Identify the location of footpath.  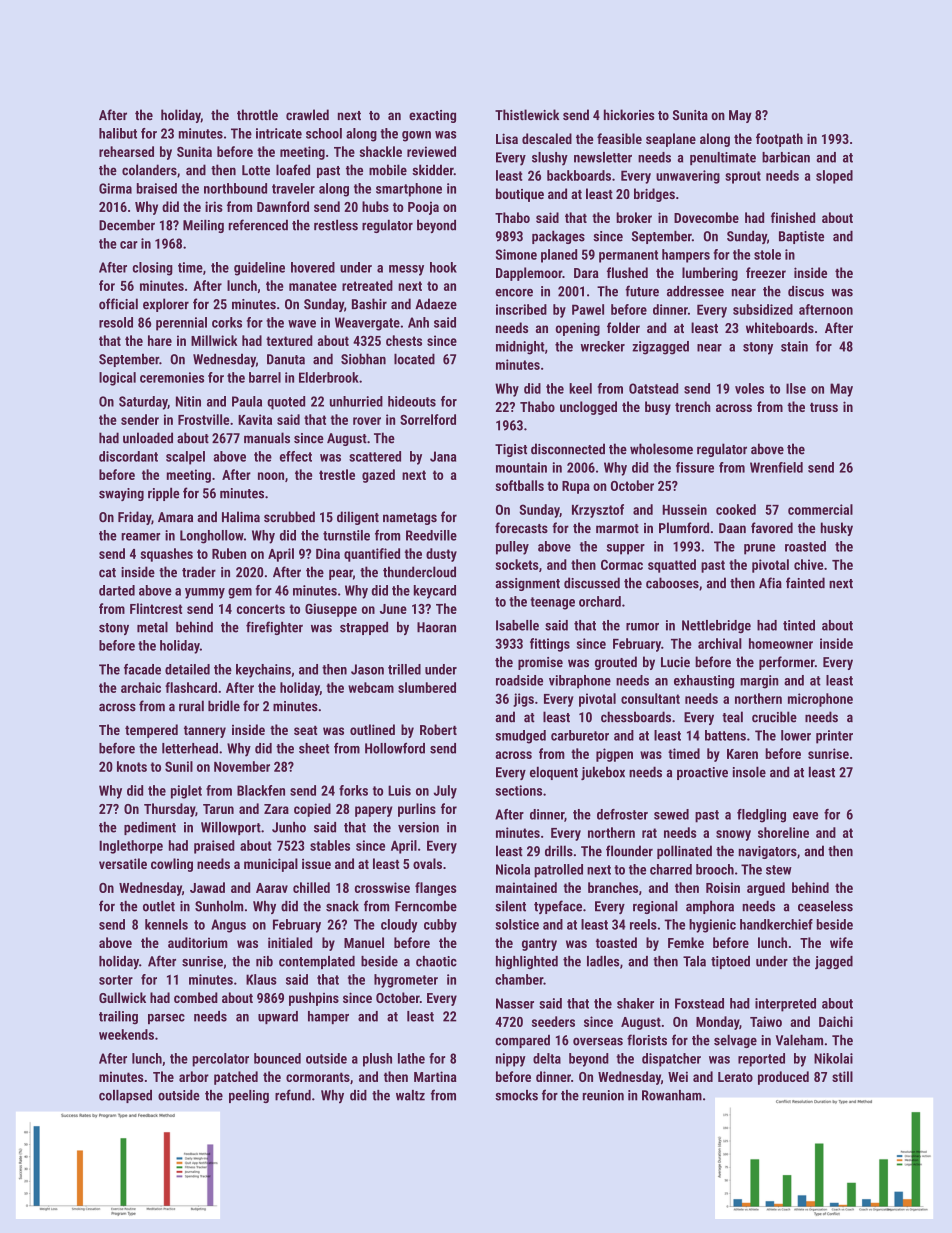
(779, 140).
